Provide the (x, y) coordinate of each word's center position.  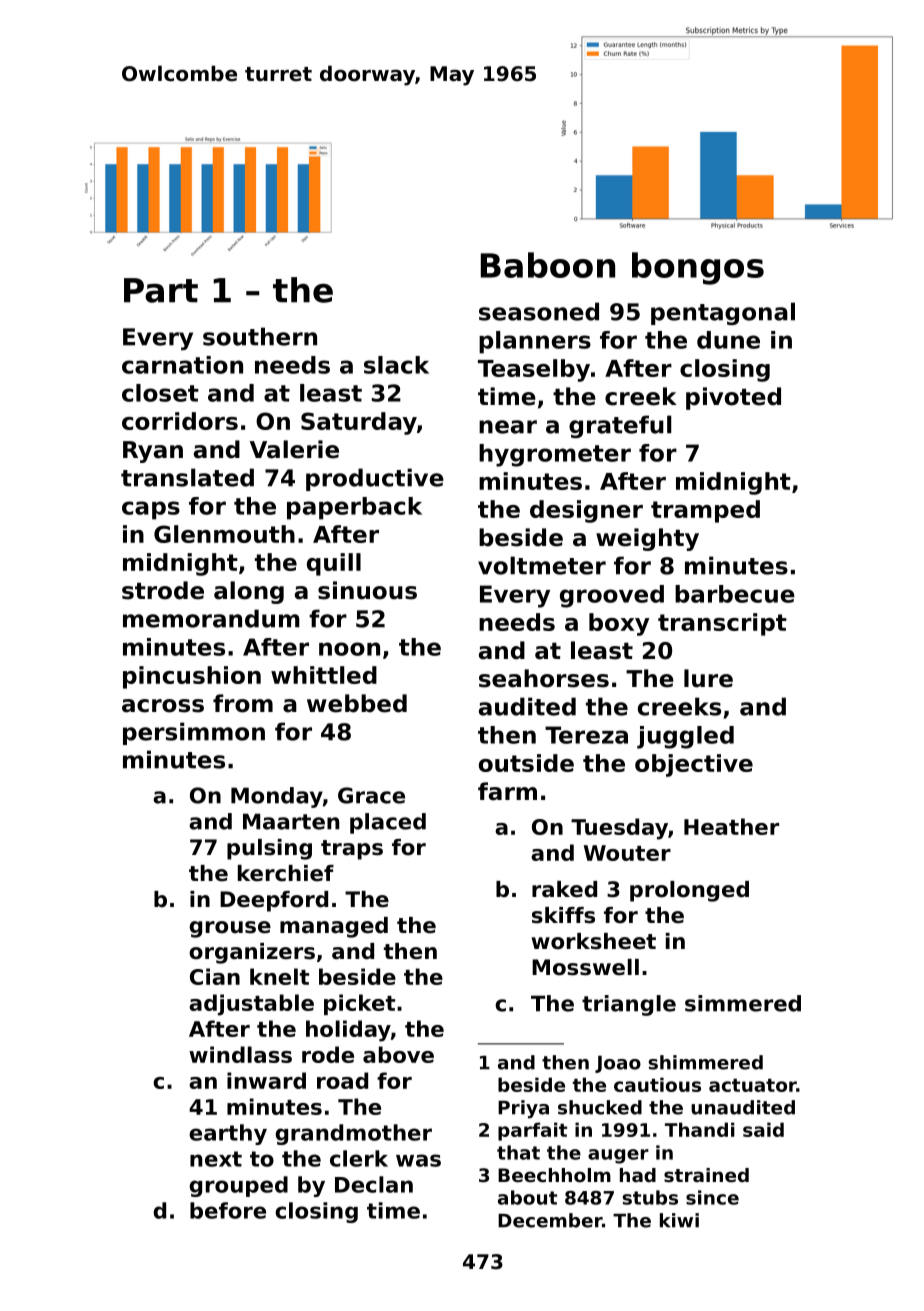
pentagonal (723, 313)
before (228, 1210)
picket (359, 1004)
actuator (753, 1085)
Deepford (274, 901)
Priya (523, 1109)
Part (161, 290)
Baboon (548, 265)
